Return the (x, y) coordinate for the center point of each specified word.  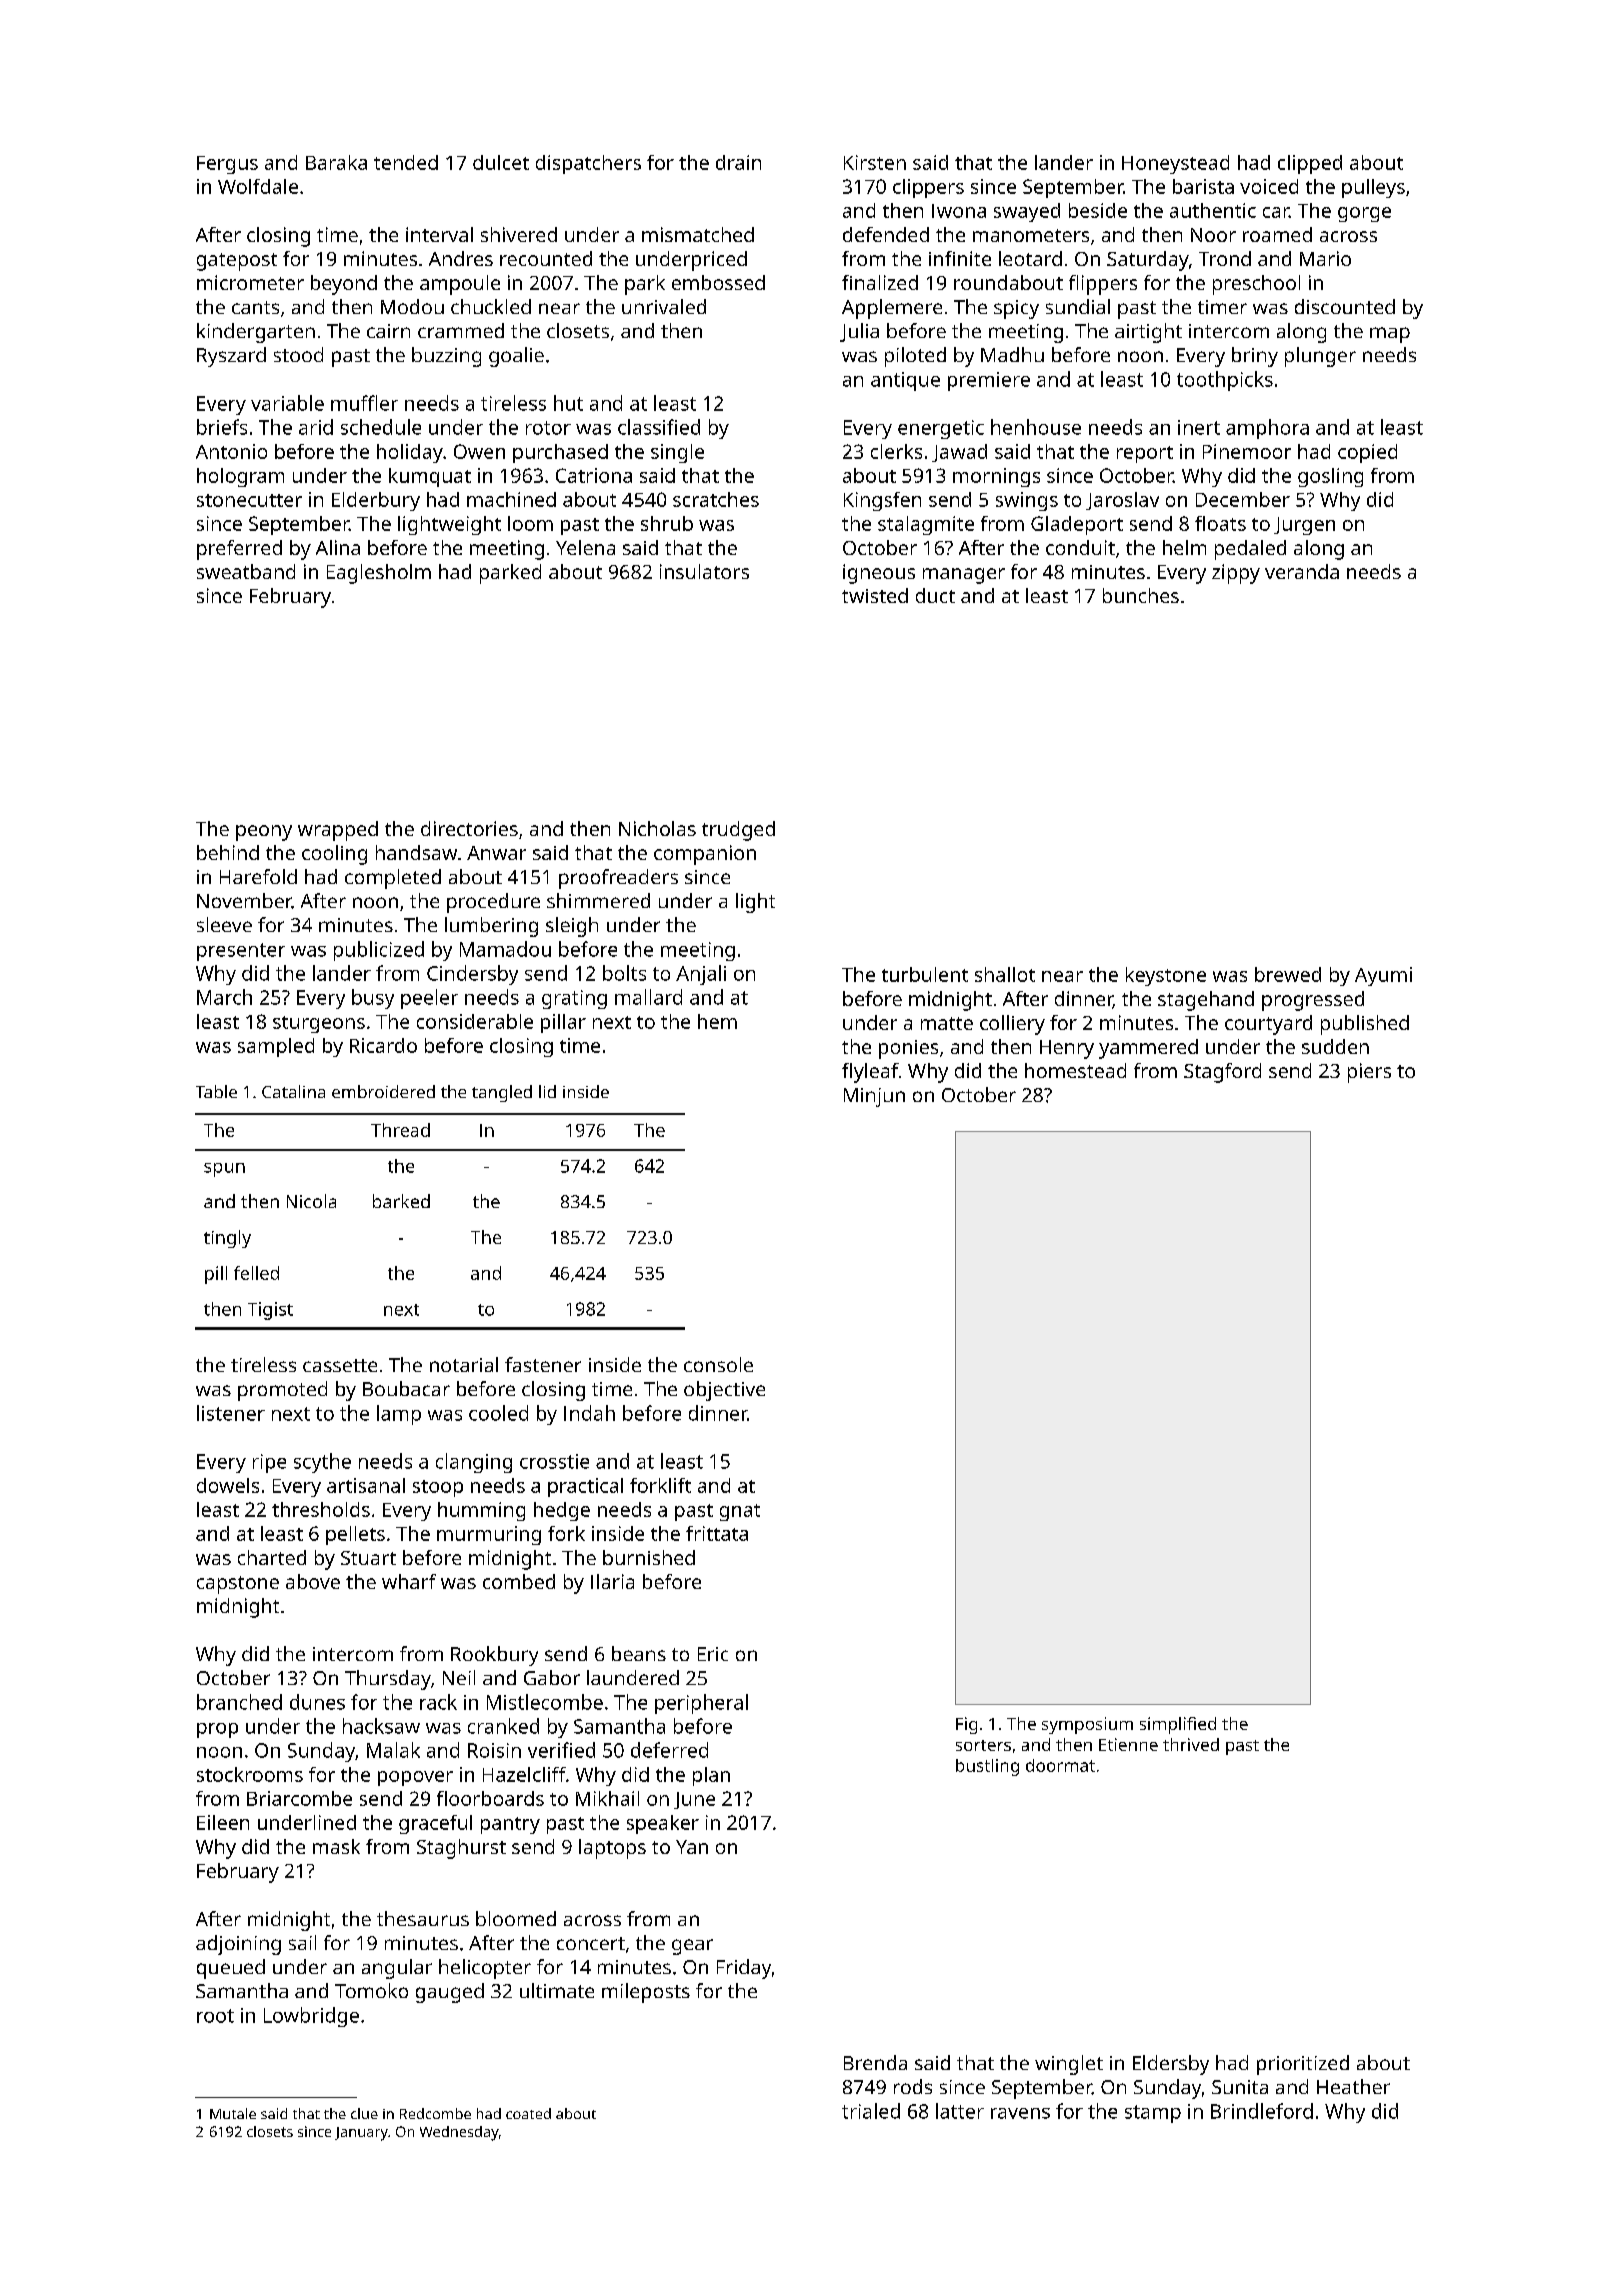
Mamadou (505, 949)
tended (406, 162)
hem (717, 1021)
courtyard (1268, 1025)
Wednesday (459, 2133)
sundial (1078, 306)
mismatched (698, 234)
